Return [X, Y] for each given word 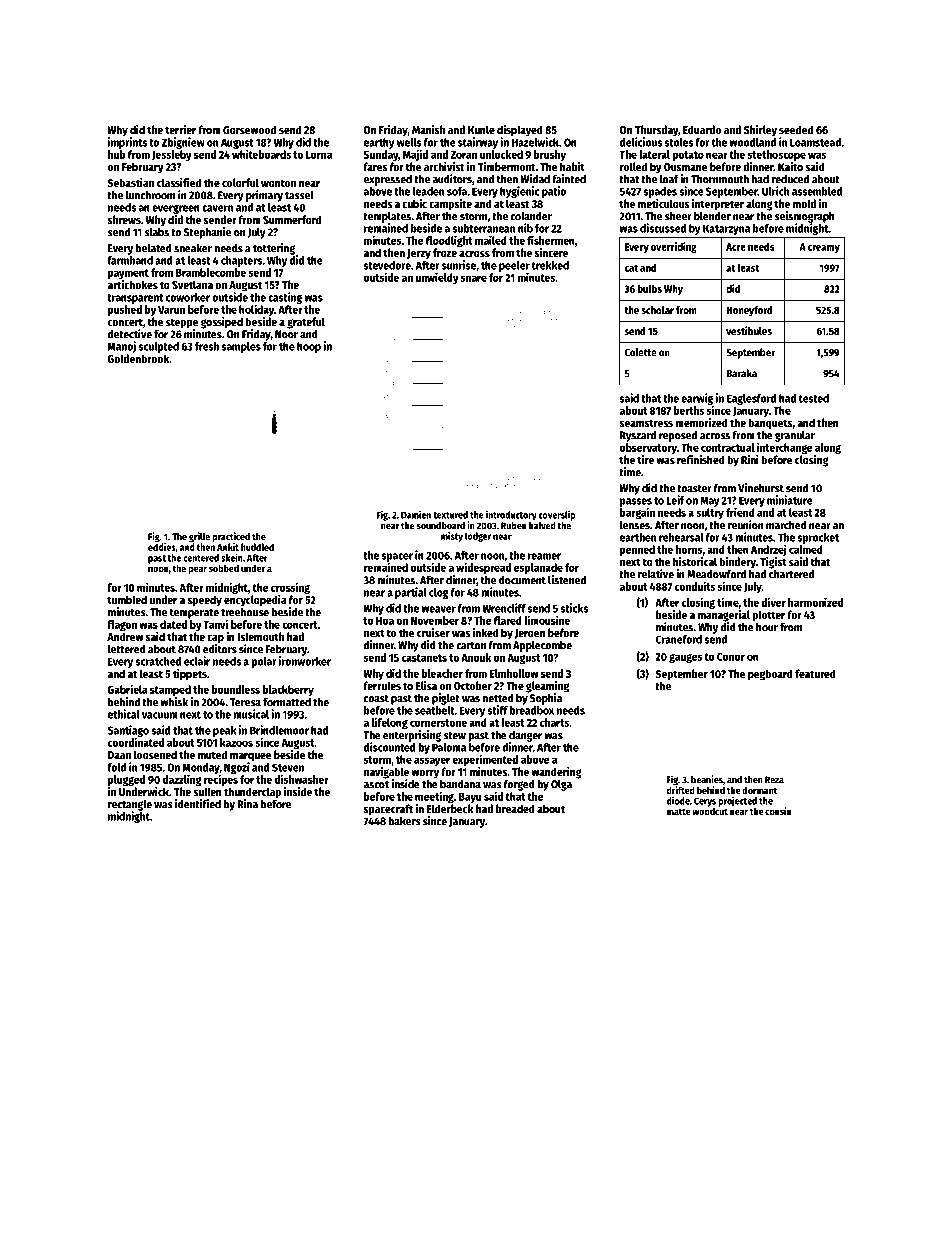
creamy [824, 249]
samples [241, 347]
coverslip [557, 516]
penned [637, 550]
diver [773, 602]
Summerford [292, 219]
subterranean [483, 228]
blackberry [288, 690]
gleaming [547, 687]
